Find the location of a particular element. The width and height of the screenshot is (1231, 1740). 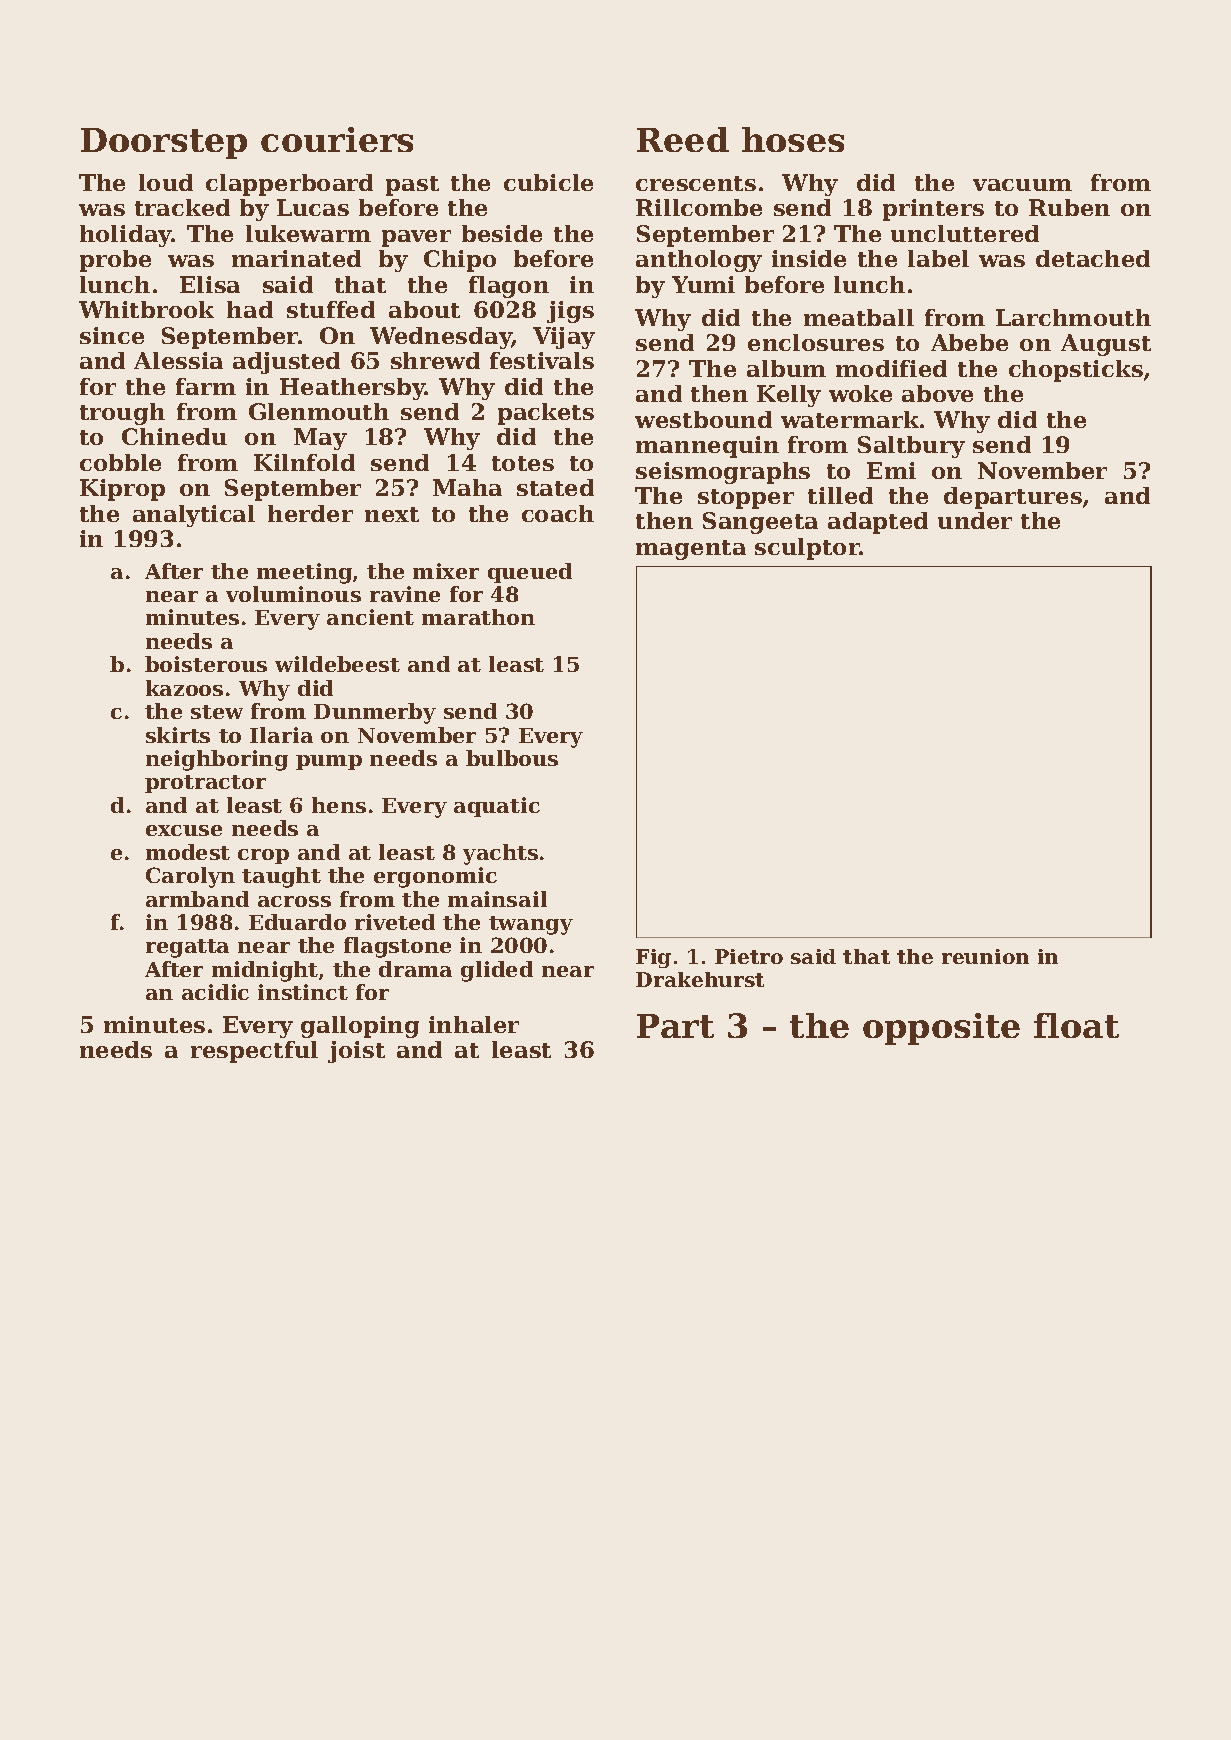

Doorstep is located at coordinates (164, 143).
